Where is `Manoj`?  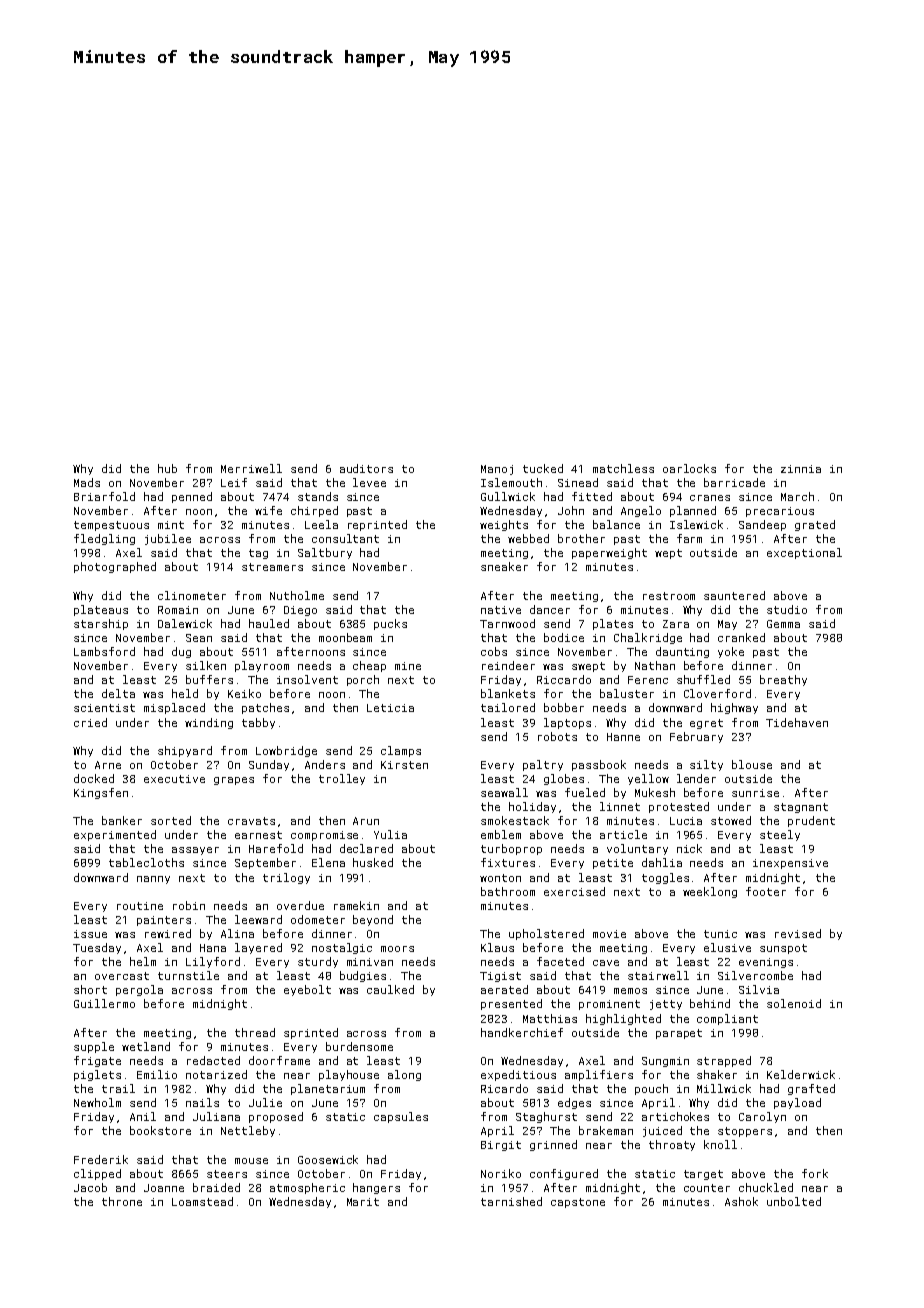
Manoj is located at coordinates (497, 470).
